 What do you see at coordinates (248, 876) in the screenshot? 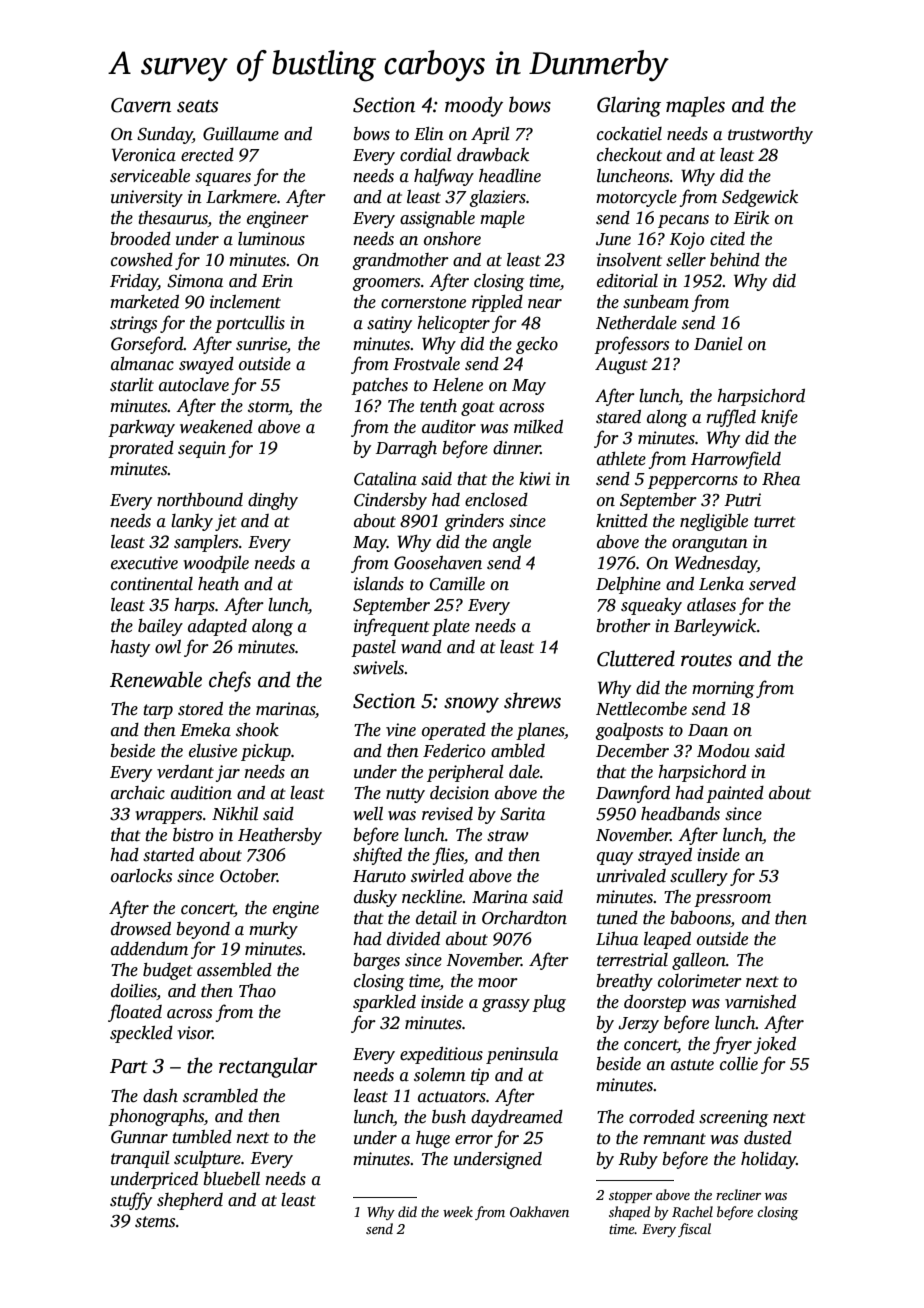
I see `October` at bounding box center [248, 876].
